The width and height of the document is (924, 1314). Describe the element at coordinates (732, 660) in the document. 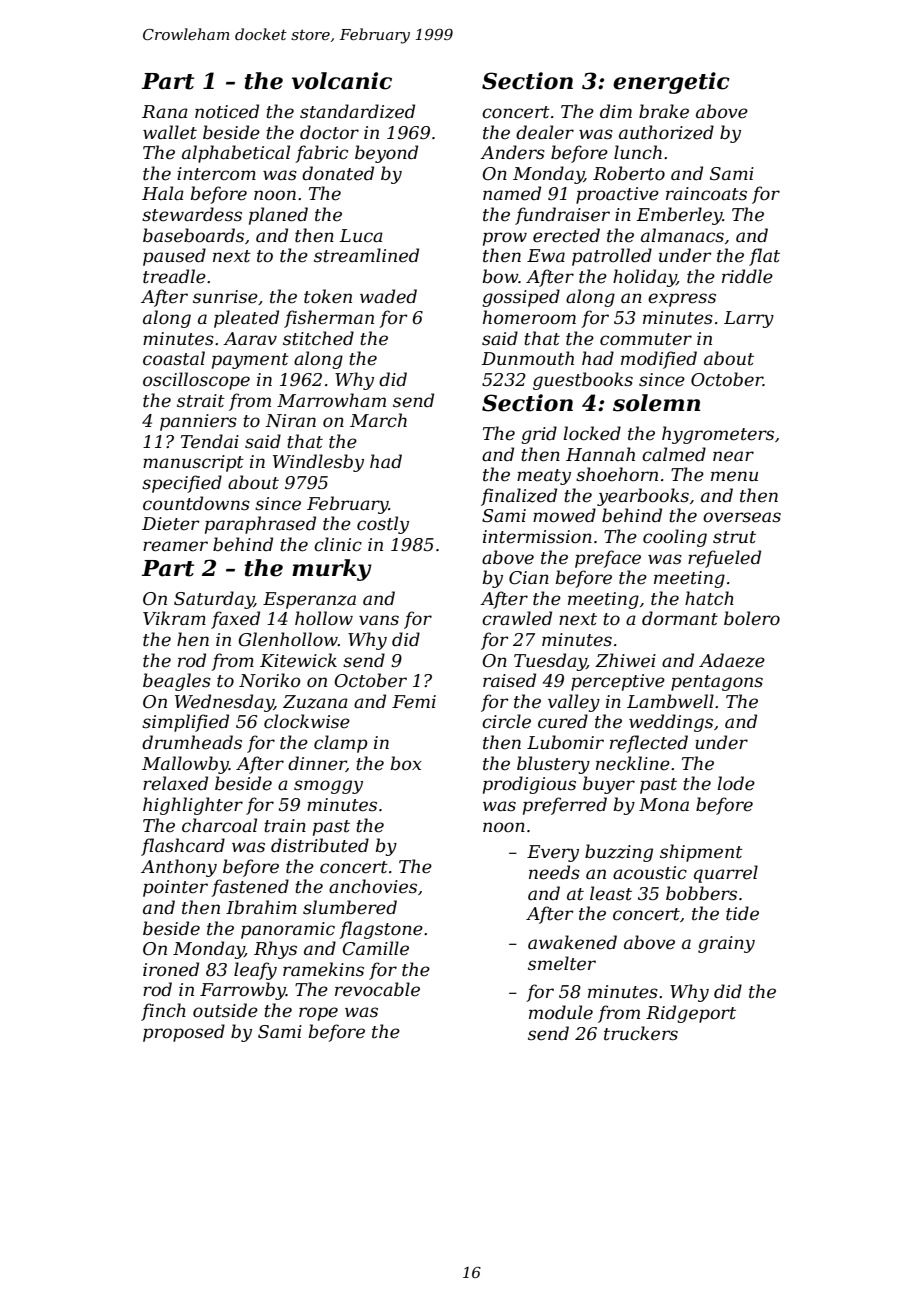

I see `Adaeze` at that location.
